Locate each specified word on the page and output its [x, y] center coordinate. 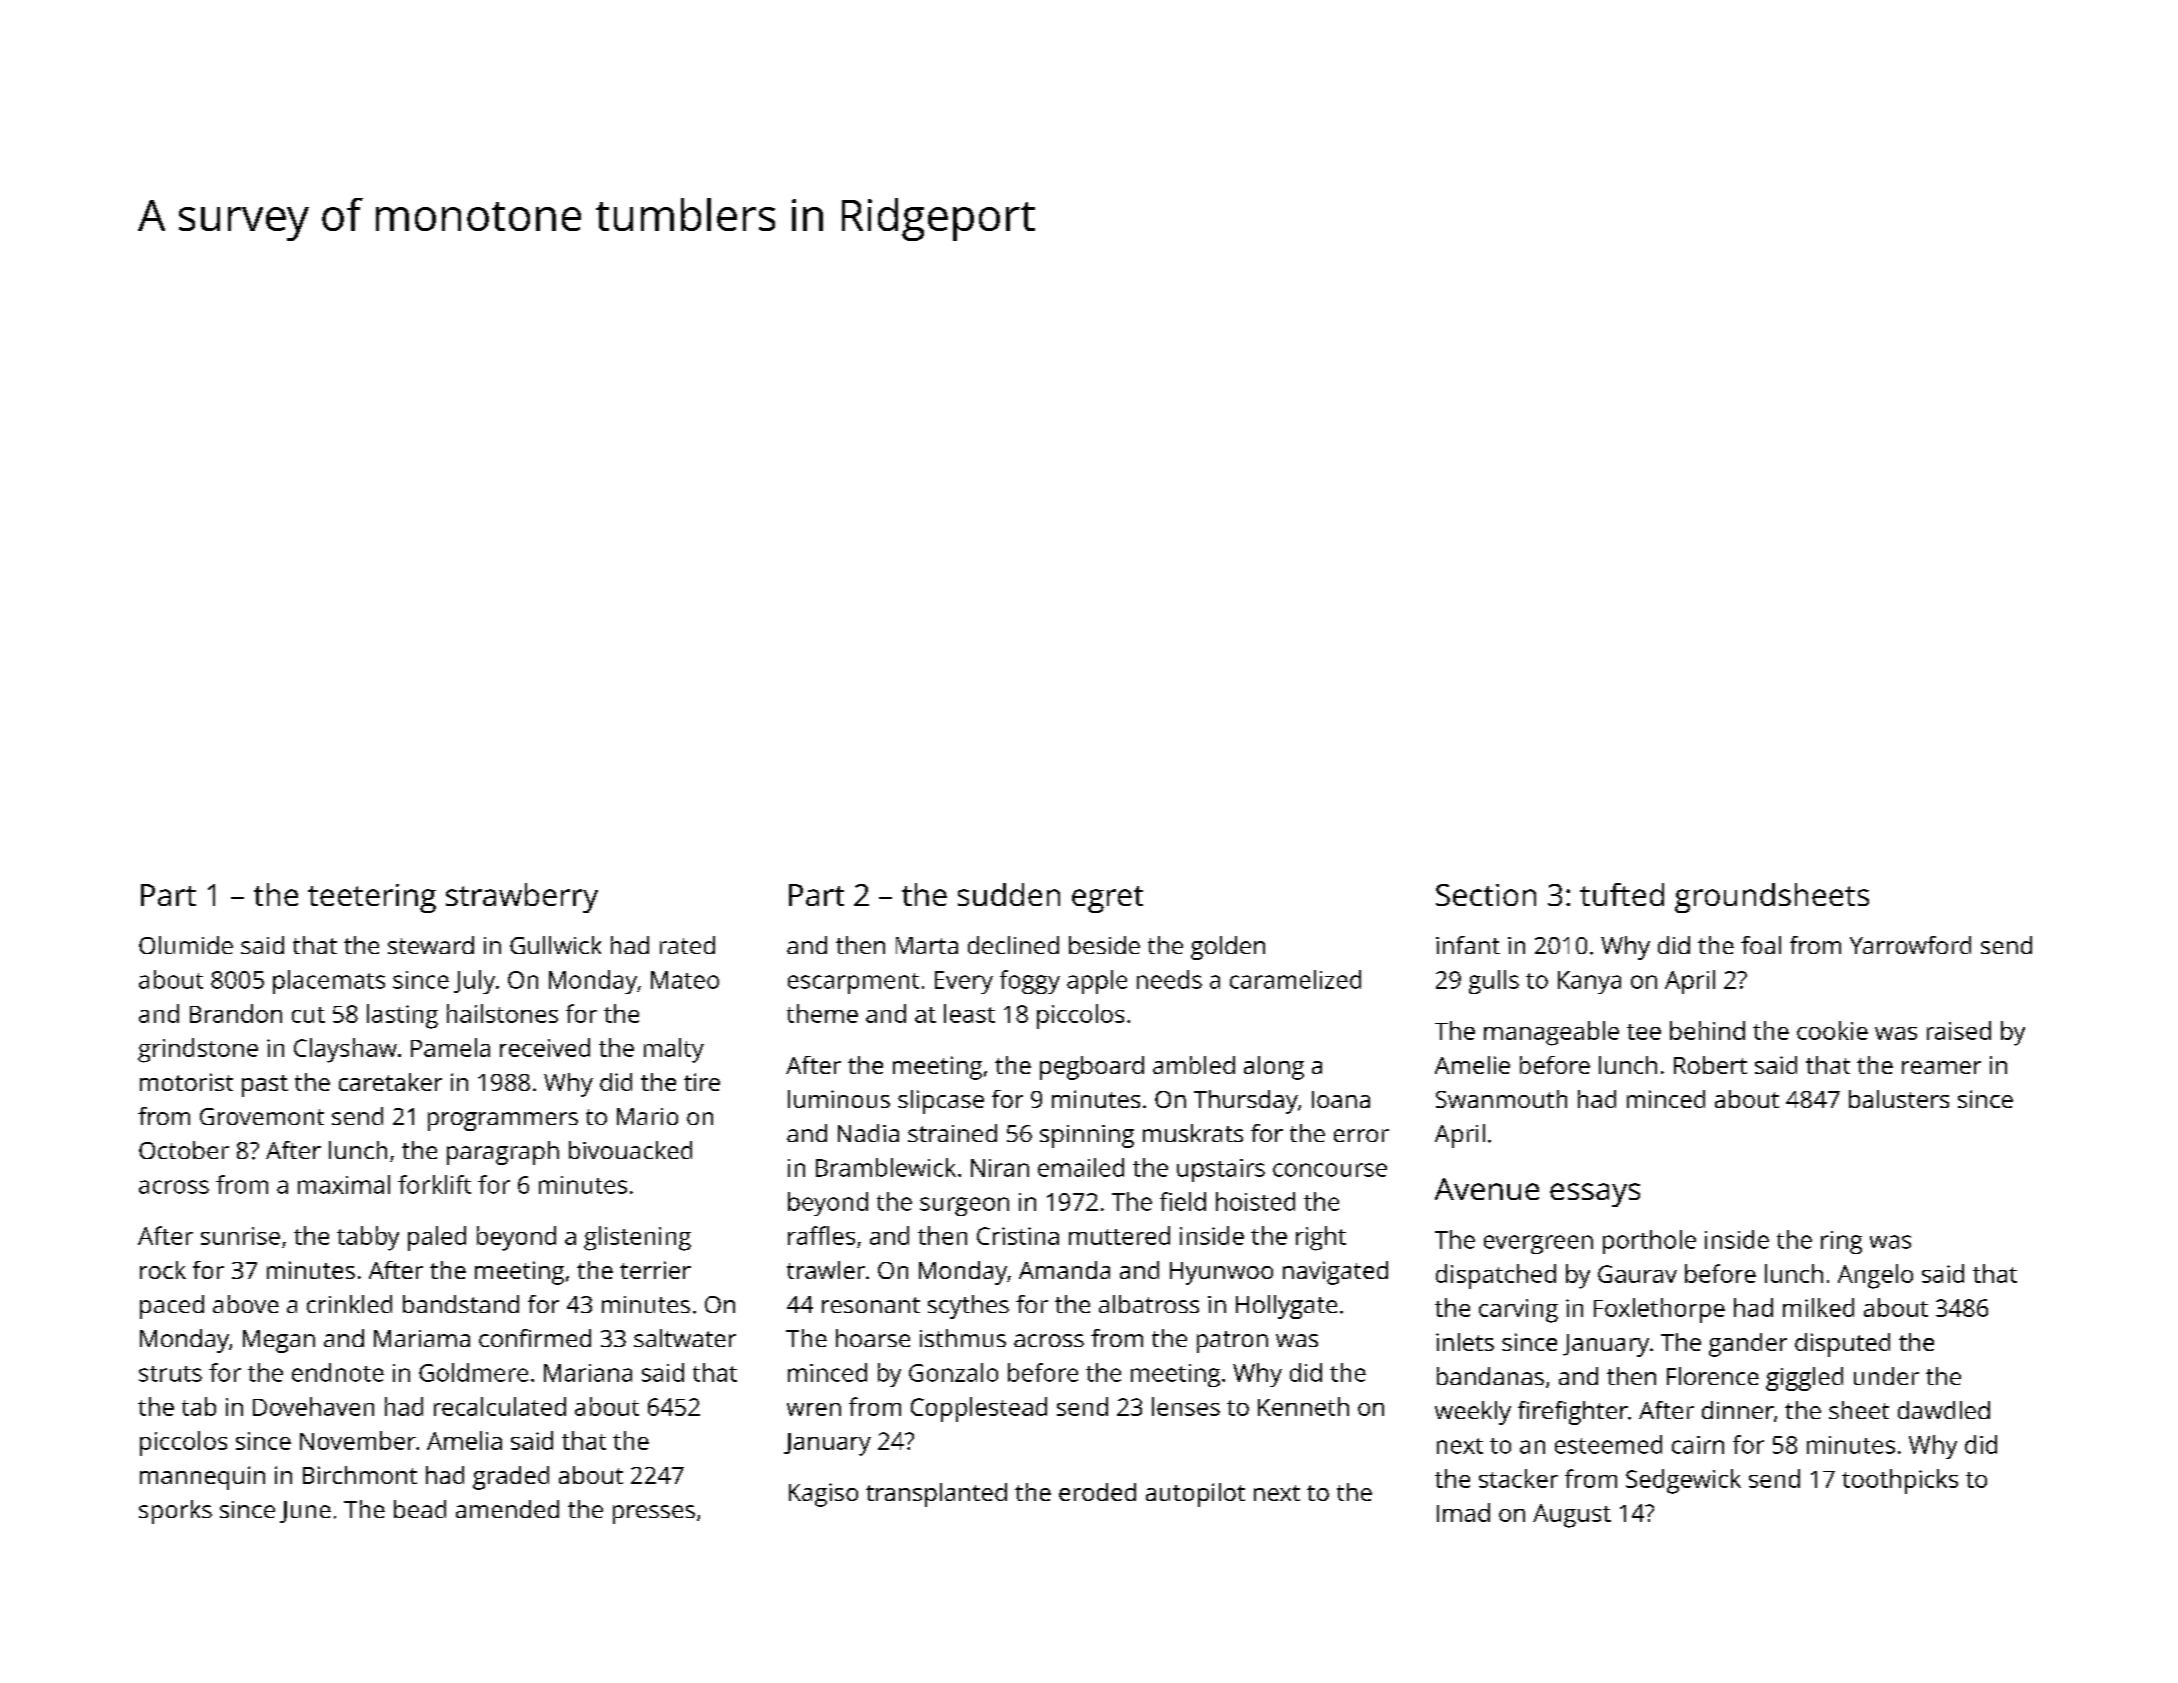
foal [1761, 945]
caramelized [1295, 979]
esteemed [1608, 1444]
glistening [637, 1238]
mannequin [202, 1478]
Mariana [588, 1373]
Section [1486, 895]
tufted [1622, 894]
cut [308, 1015]
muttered [1119, 1235]
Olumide [186, 945]
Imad [1463, 1512]
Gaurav [1637, 1274]
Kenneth [1303, 1406]
